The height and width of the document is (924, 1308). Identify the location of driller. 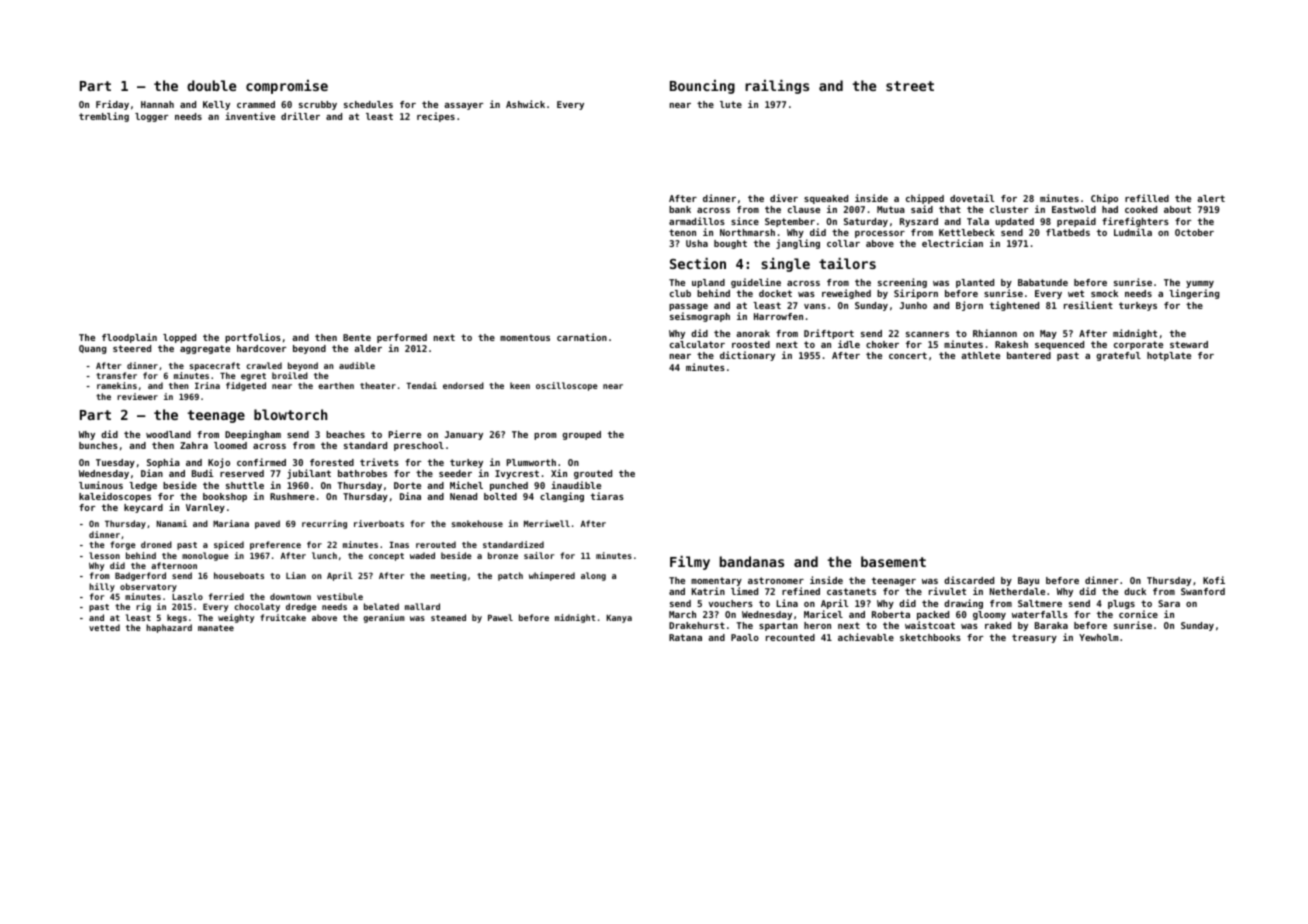
(300, 116).
